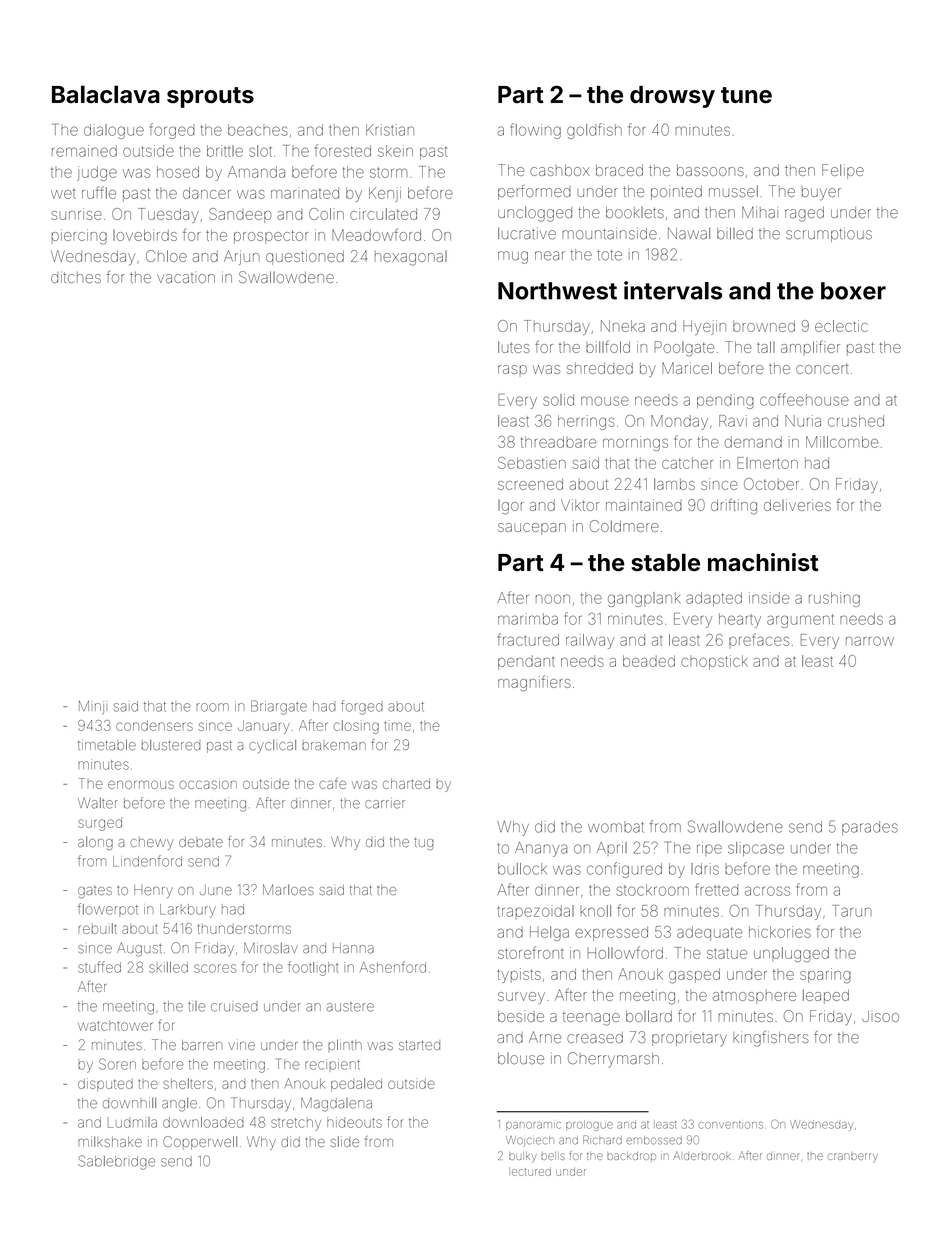 The height and width of the document is (1233, 952). Describe the element at coordinates (870, 641) in the document. I see `narrow` at that location.
